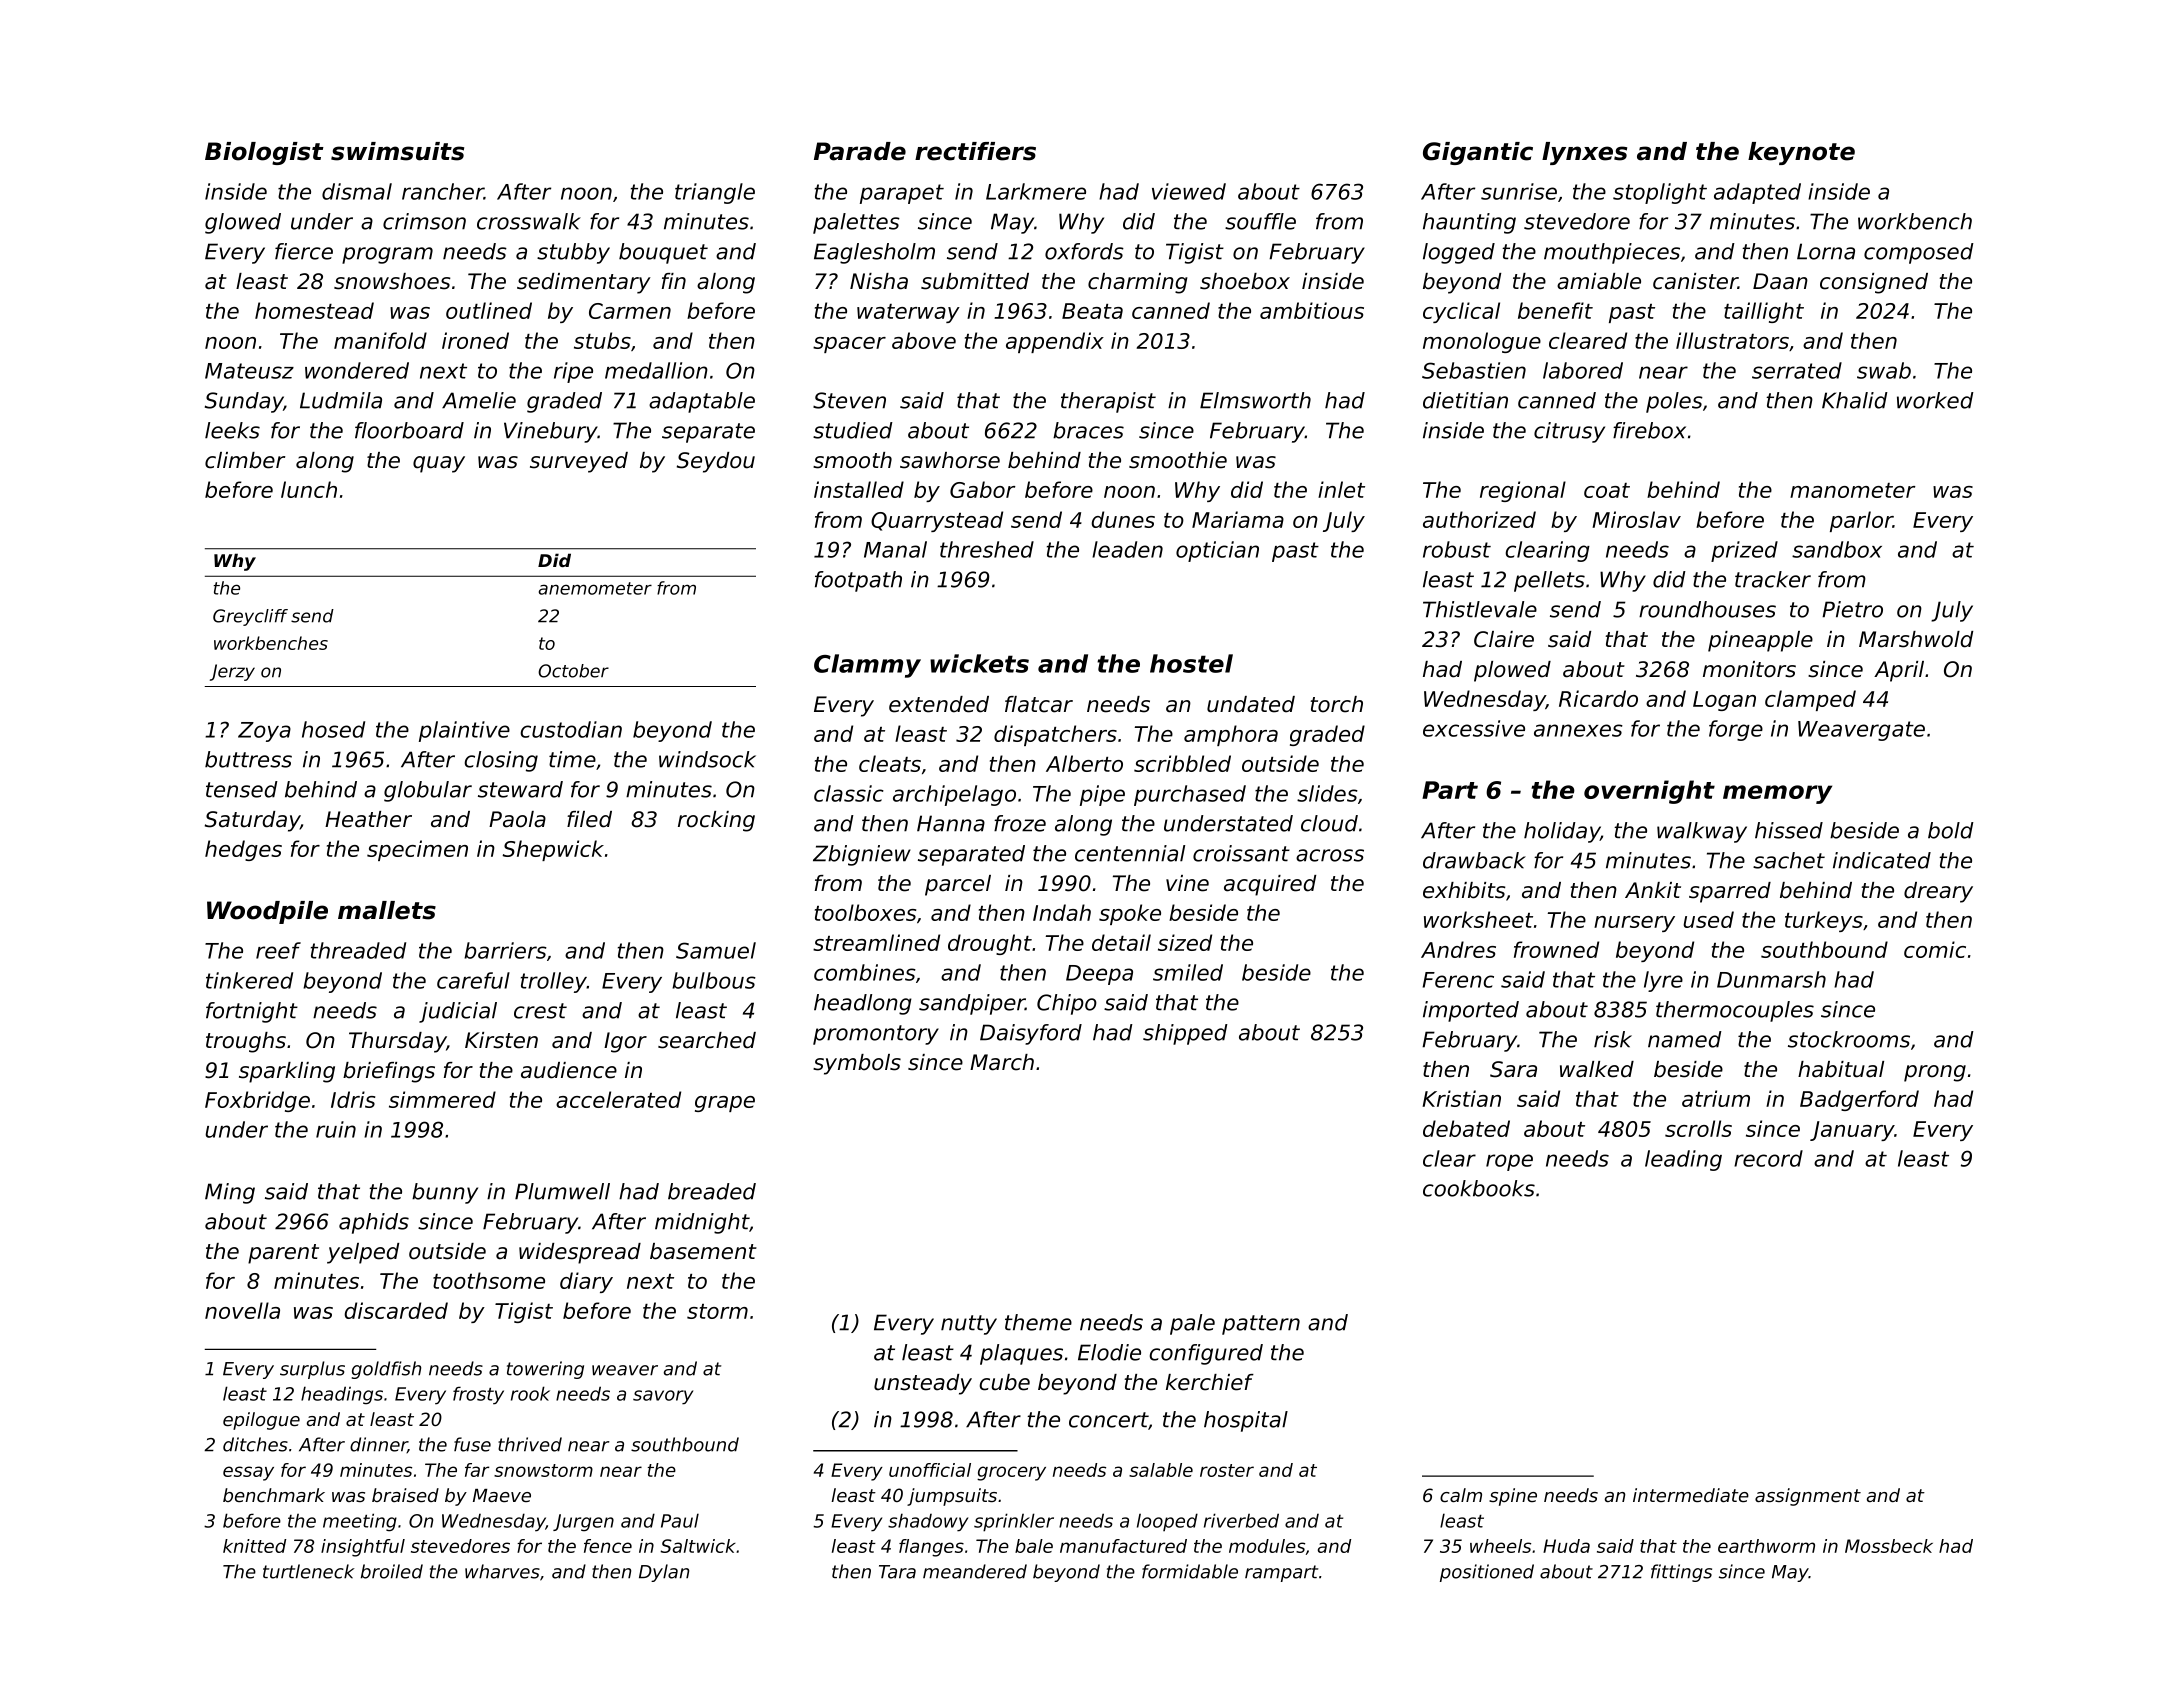  Describe the element at coordinates (1185, 942) in the screenshot. I see `sized` at that location.
